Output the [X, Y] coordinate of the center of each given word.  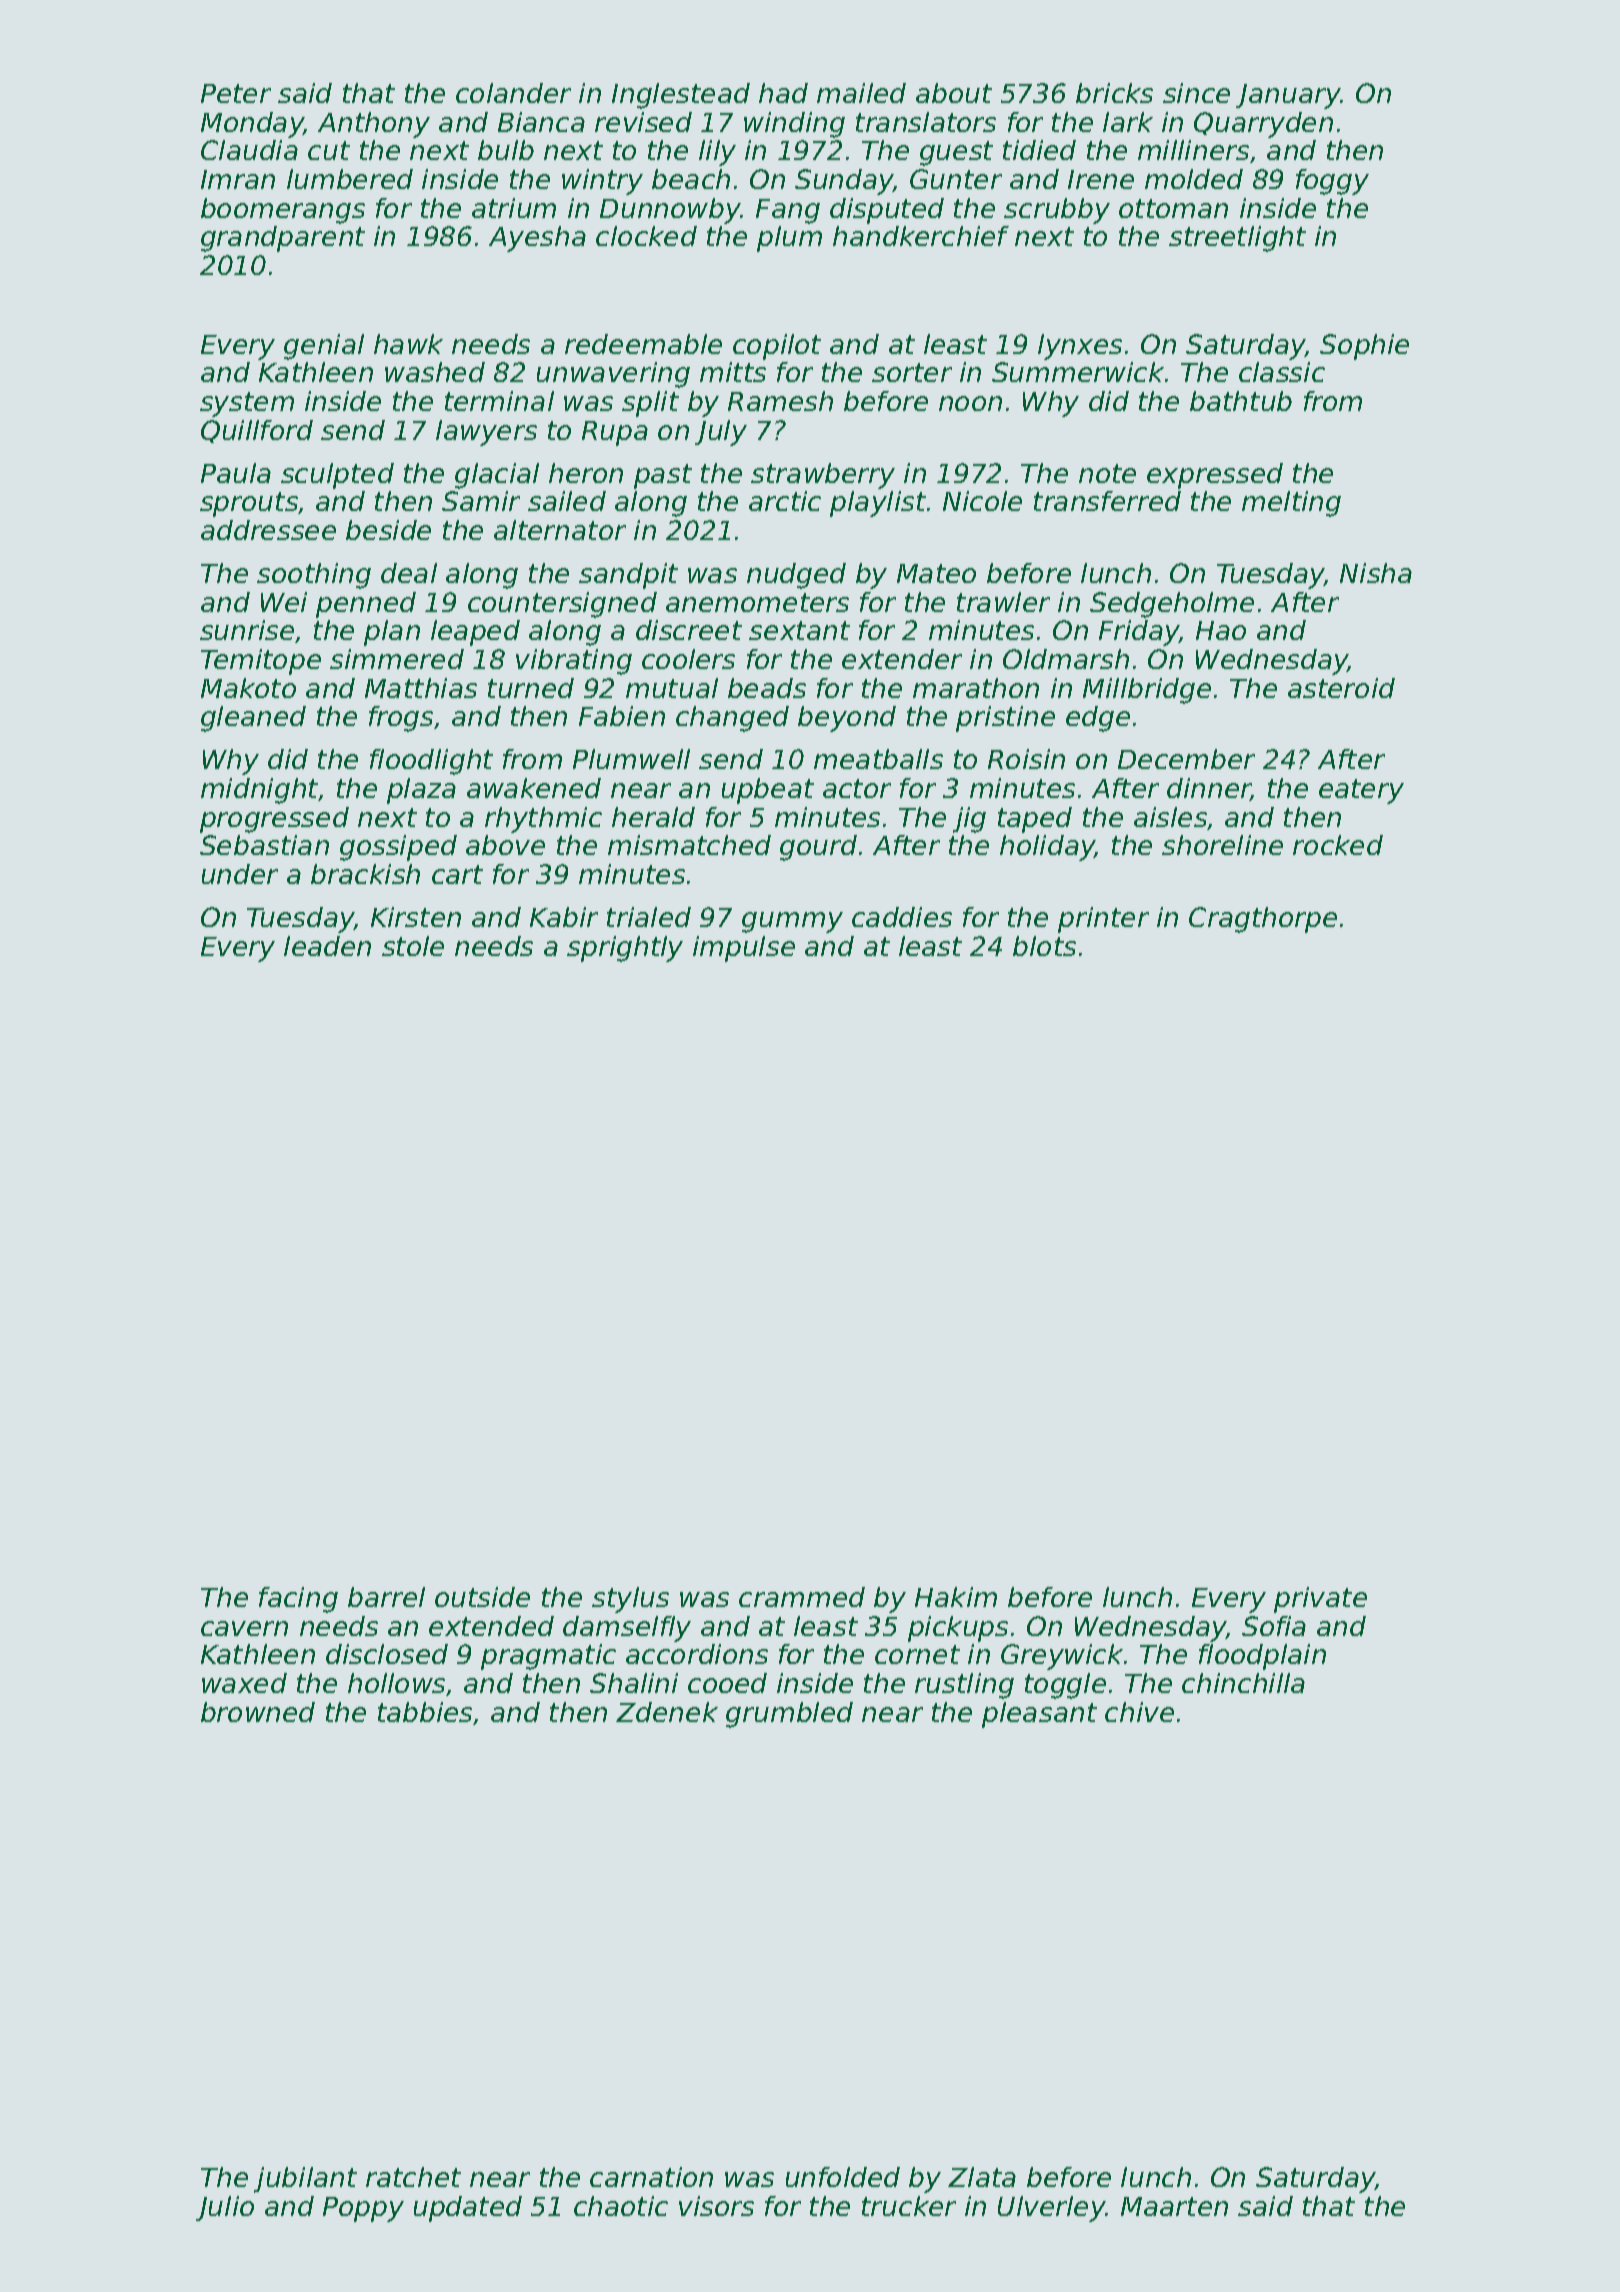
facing [298, 1600]
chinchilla [1243, 1683]
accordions [697, 1654]
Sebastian [264, 845]
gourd [818, 848]
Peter [236, 93]
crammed [802, 1597]
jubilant [305, 2180]
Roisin [1026, 759]
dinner [1209, 789]
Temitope [261, 662]
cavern [244, 1628]
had [783, 93]
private [1320, 1600]
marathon [976, 688]
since [1196, 93]
